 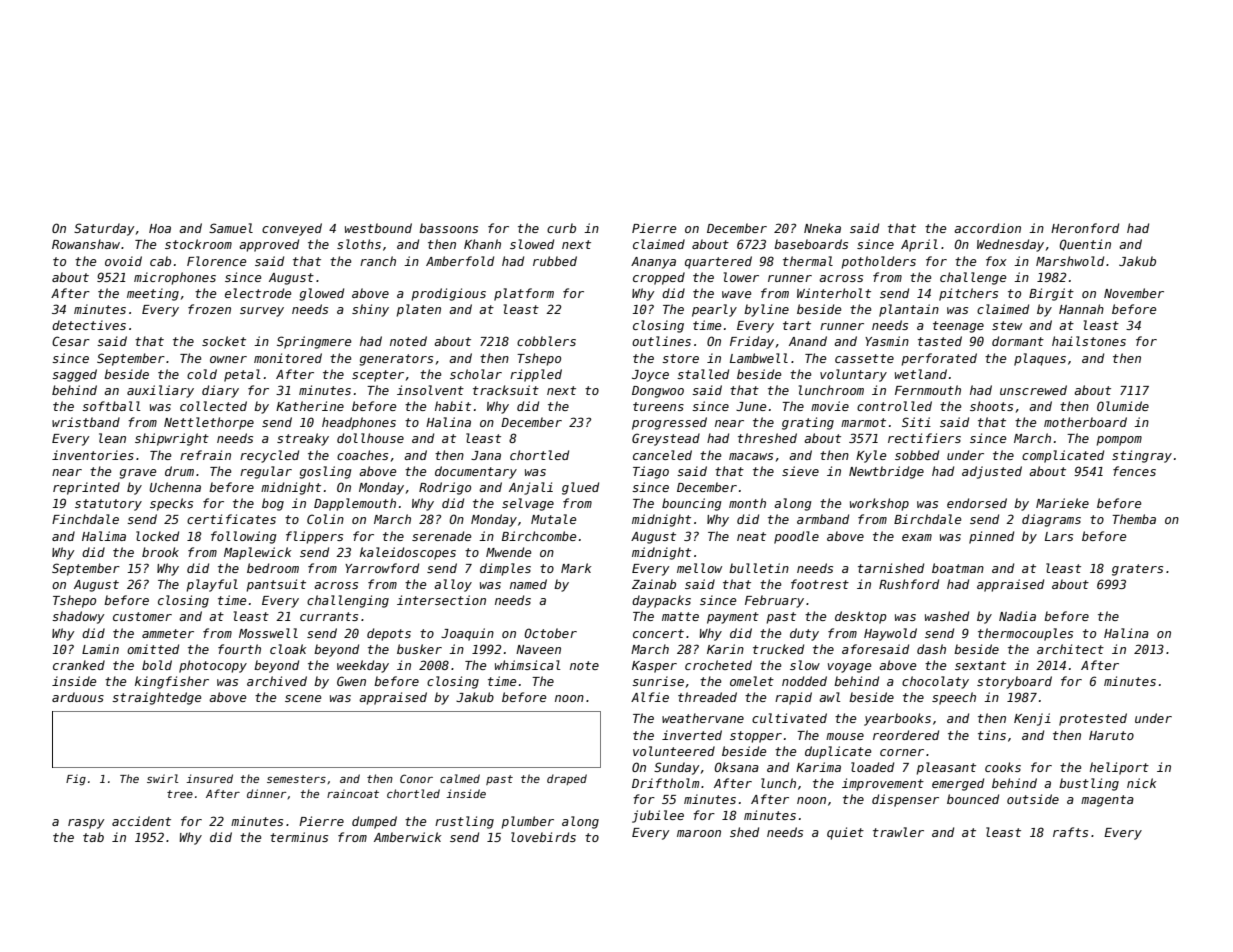 I want to click on bassoons, so click(x=448, y=228).
